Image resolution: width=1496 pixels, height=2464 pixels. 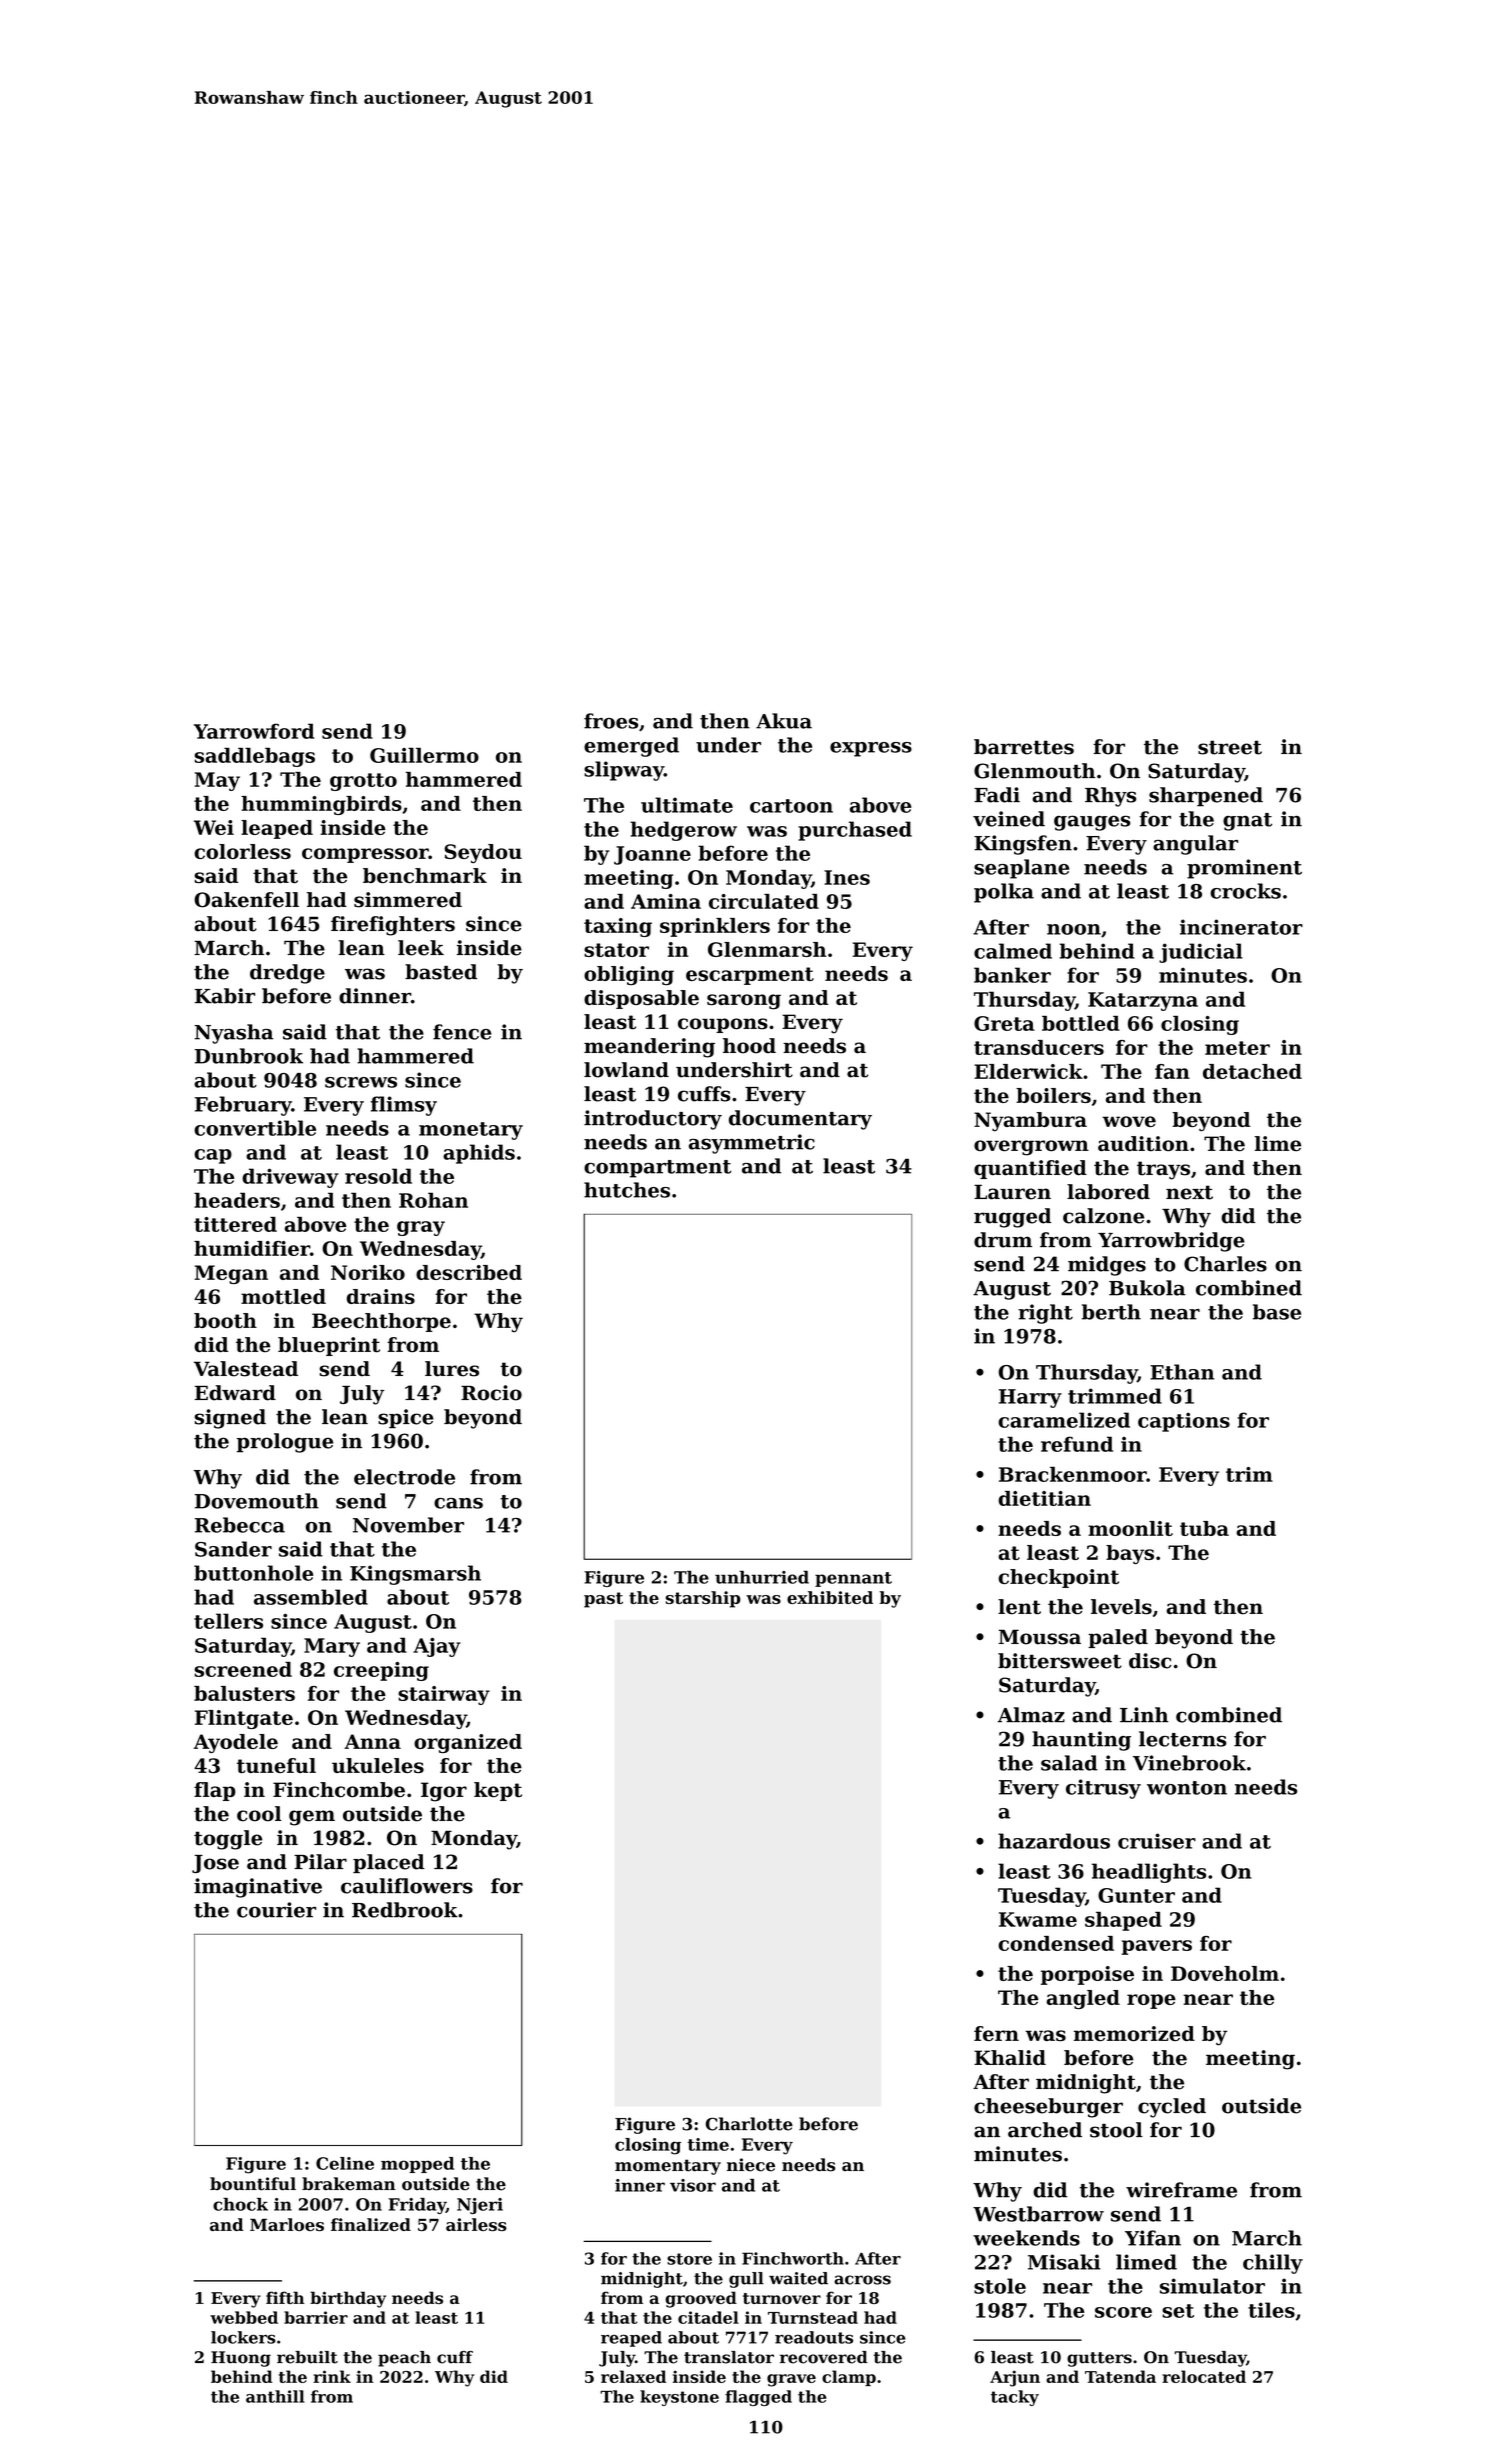 I want to click on resold, so click(x=378, y=1176).
